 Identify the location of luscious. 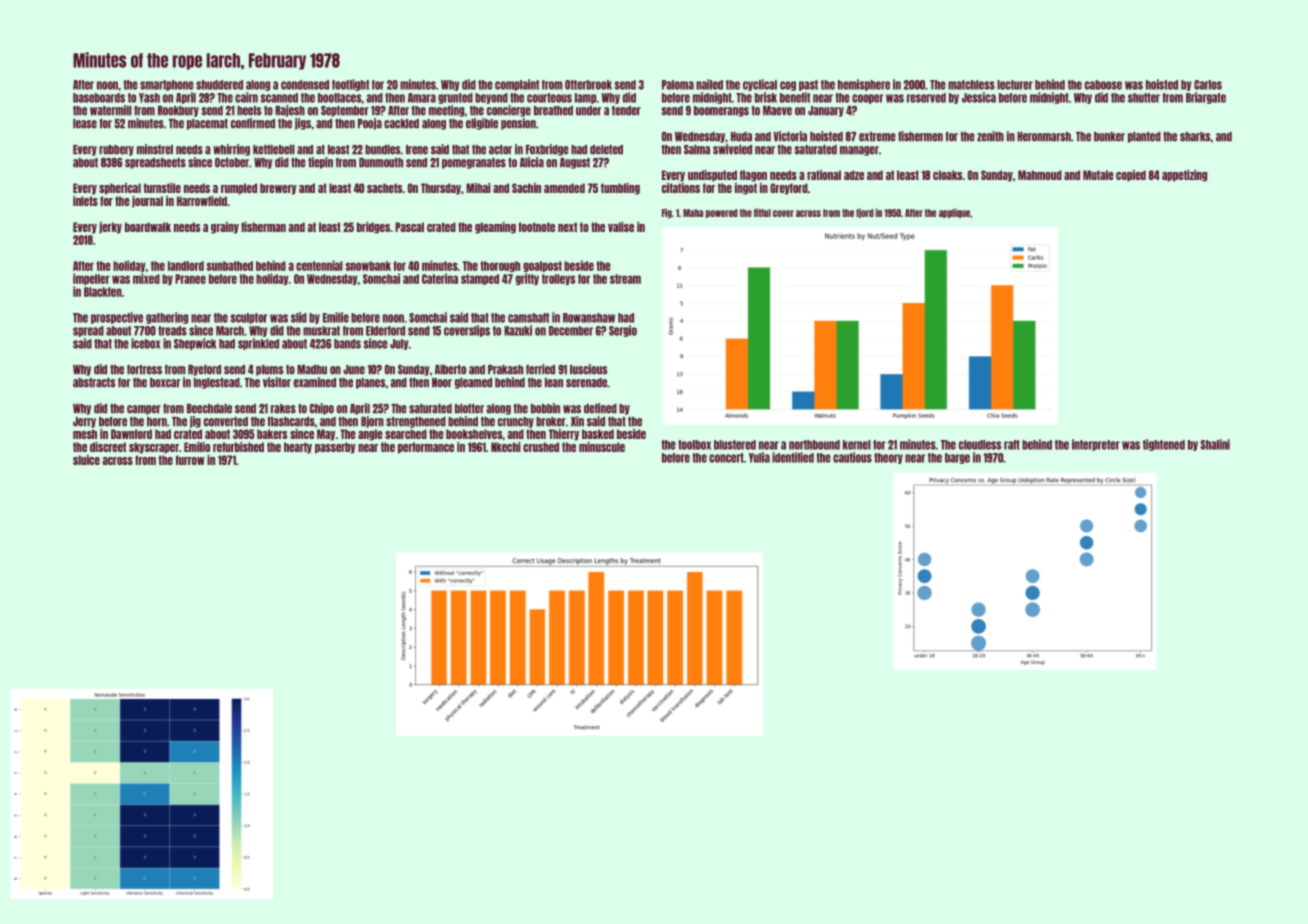
(588, 369).
